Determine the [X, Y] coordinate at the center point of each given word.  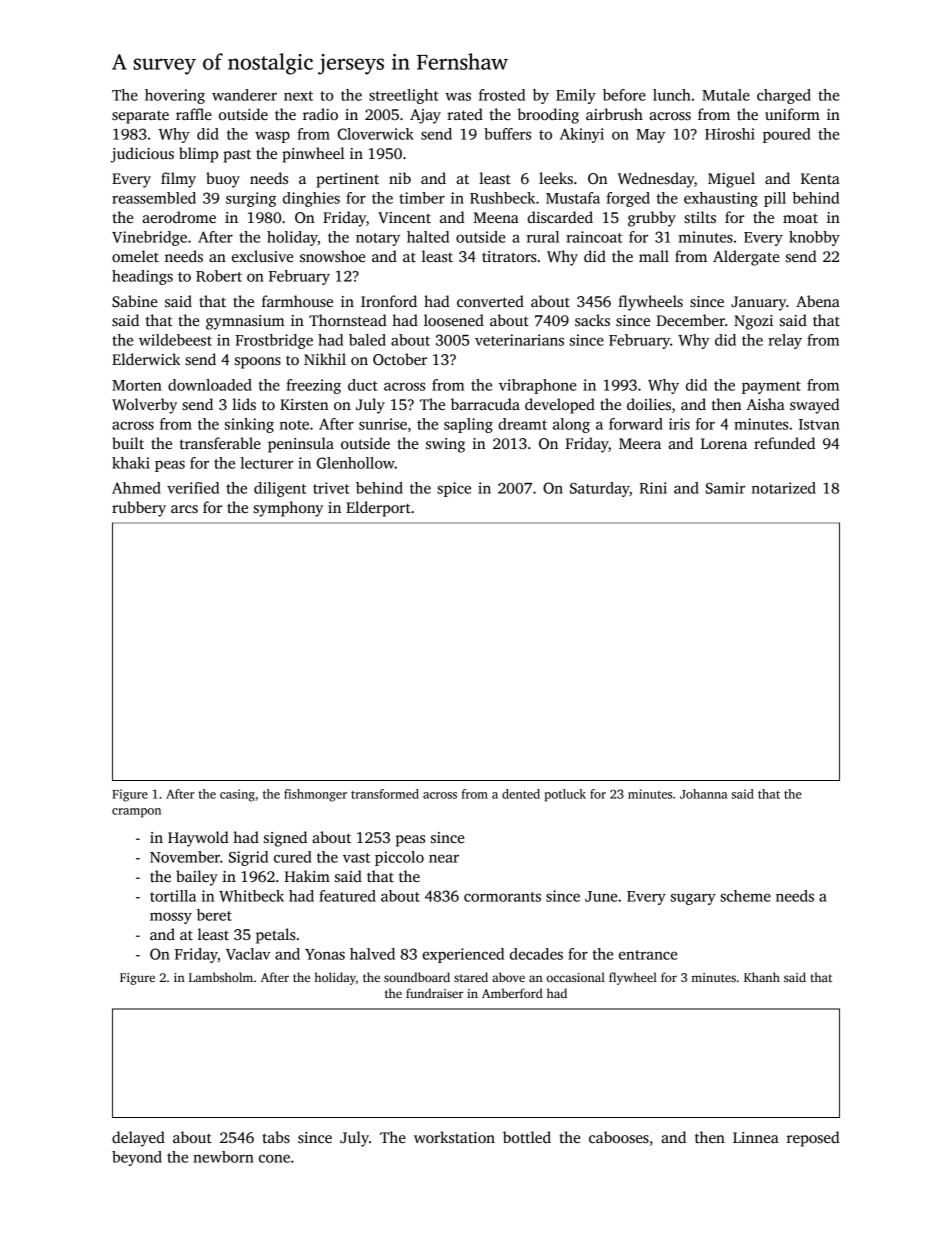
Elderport [378, 509]
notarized [784, 488]
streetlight [404, 96]
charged [784, 96]
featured [347, 896]
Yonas [325, 954]
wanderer [244, 95]
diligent [280, 489]
